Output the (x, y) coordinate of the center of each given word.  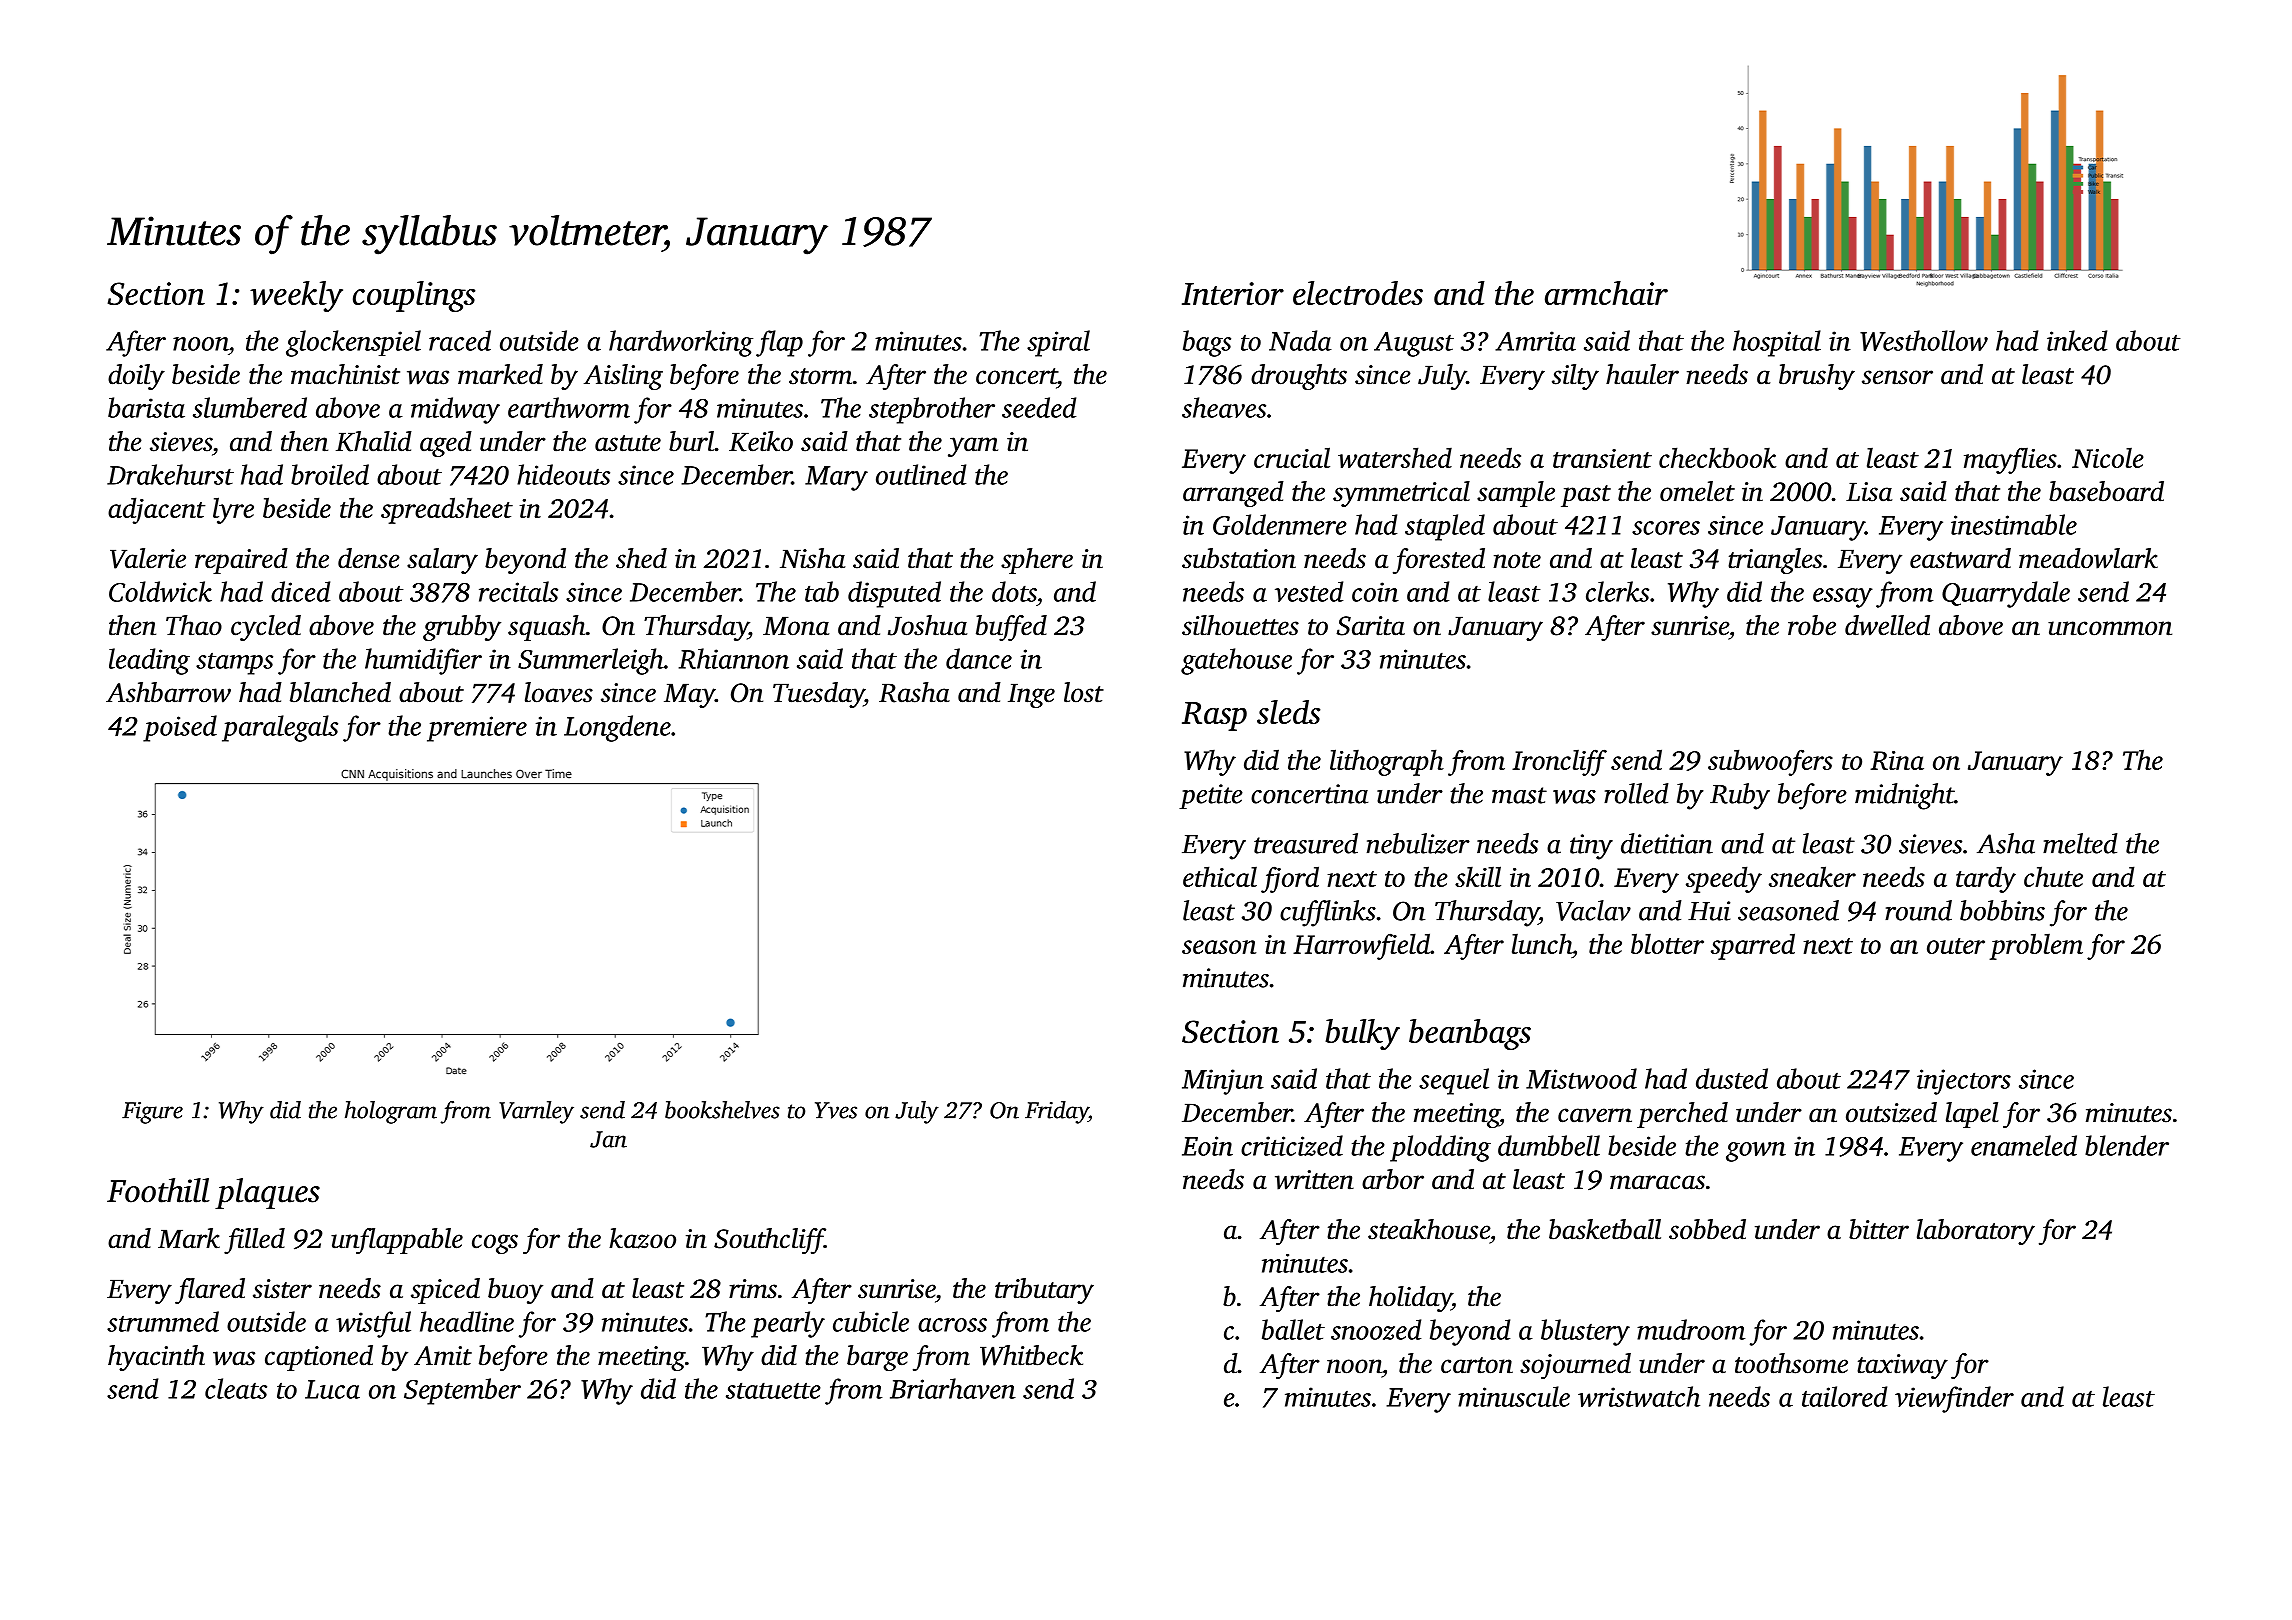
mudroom (1691, 1329)
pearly (788, 1324)
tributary (1044, 1291)
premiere (477, 729)
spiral (1058, 343)
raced (460, 340)
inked (2077, 340)
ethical (1220, 876)
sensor (1897, 377)
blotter (1667, 943)
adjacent (156, 510)
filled (254, 1241)
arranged (1233, 494)
